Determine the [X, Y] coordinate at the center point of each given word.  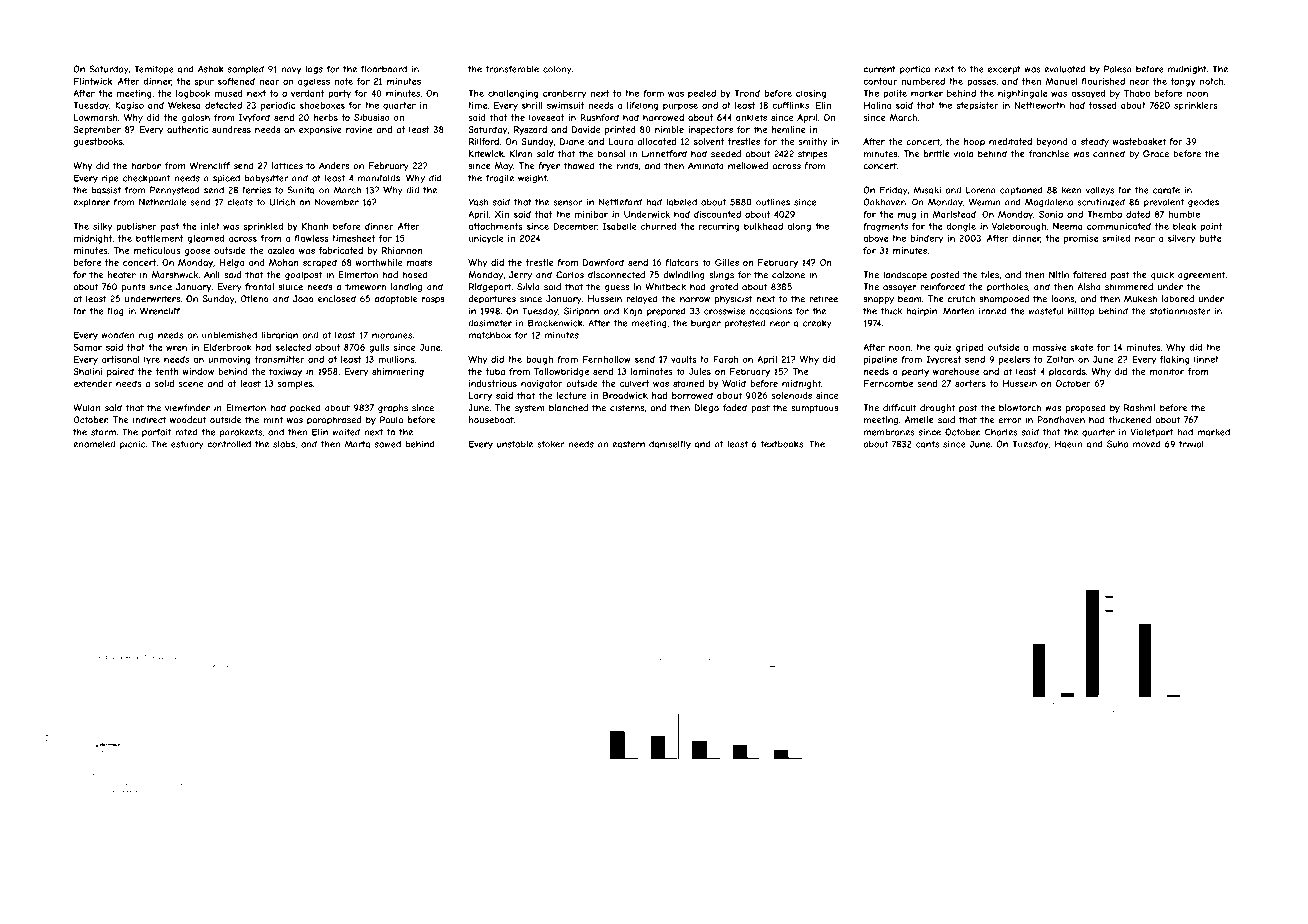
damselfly [670, 444]
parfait [156, 432]
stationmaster [1180, 311]
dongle [961, 227]
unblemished [229, 335]
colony [557, 70]
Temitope [154, 70]
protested [745, 324]
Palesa [1118, 69]
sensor [568, 203]
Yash [478, 202]
